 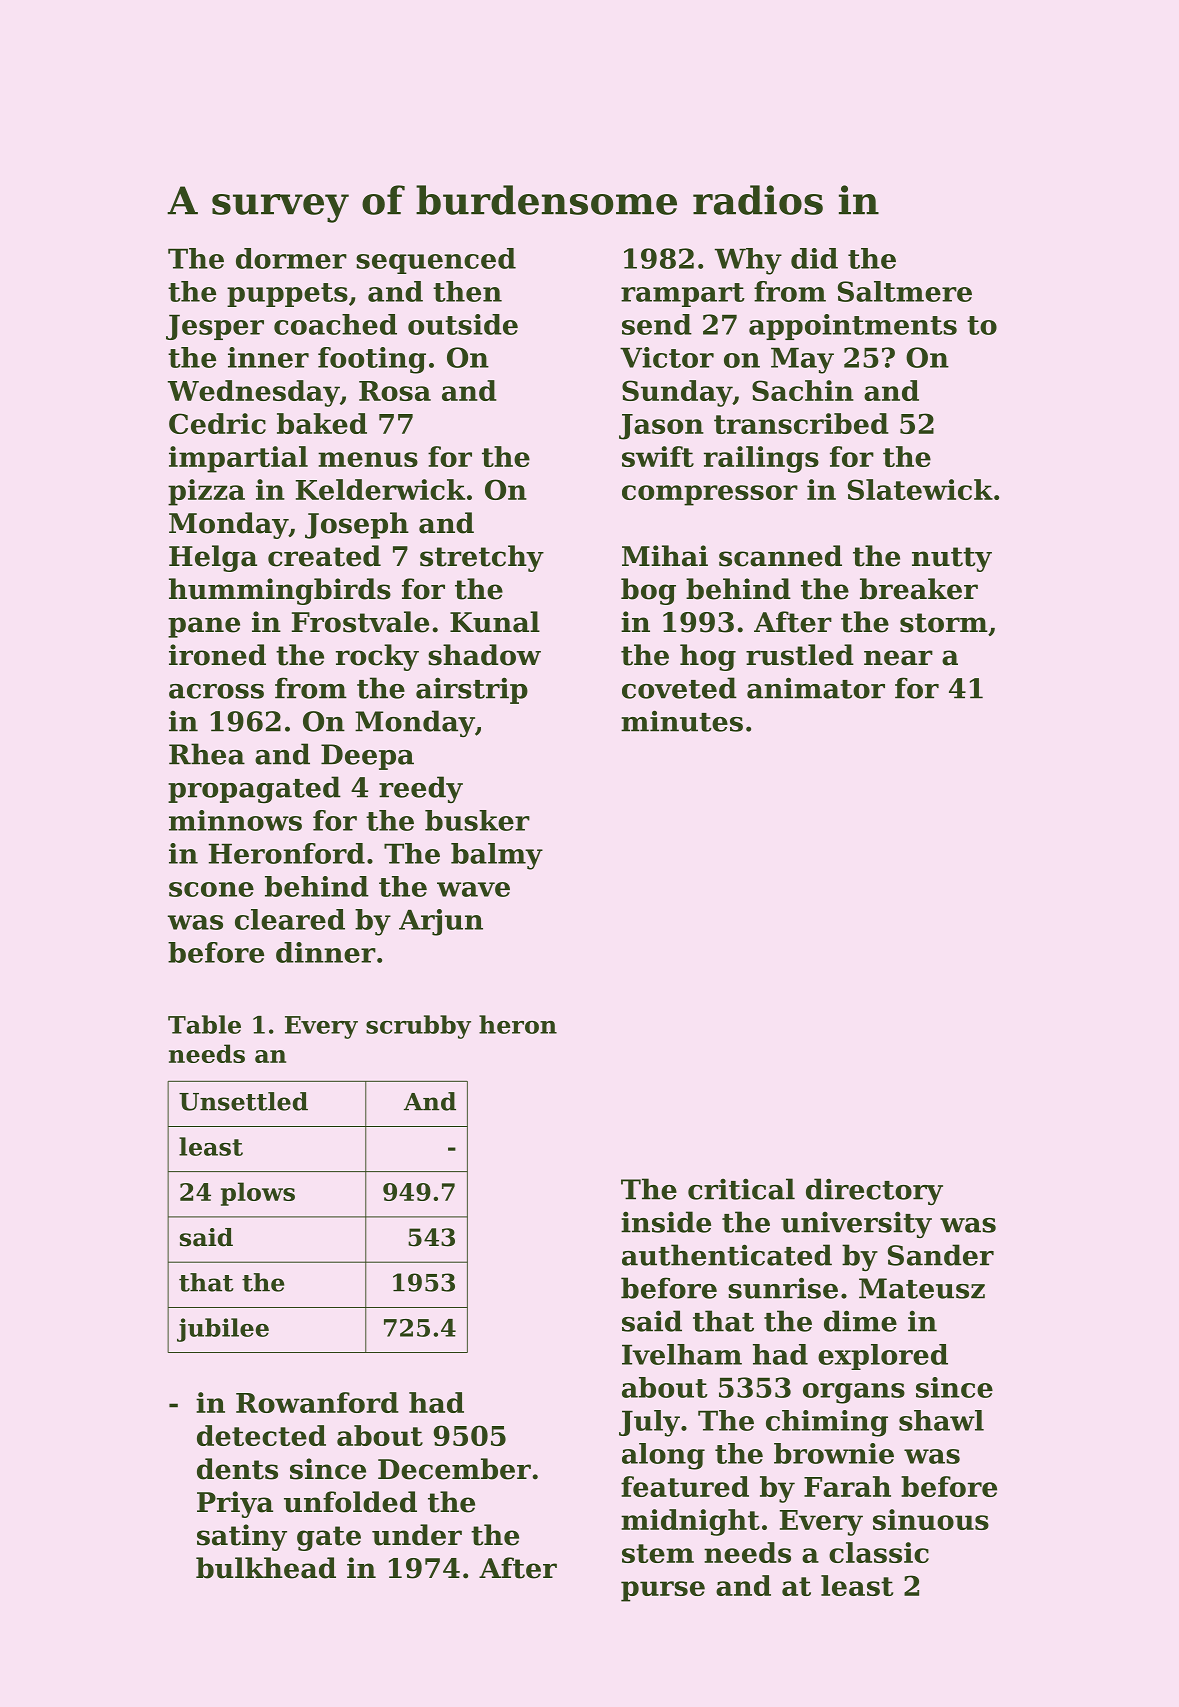 I want to click on did, so click(x=814, y=258).
